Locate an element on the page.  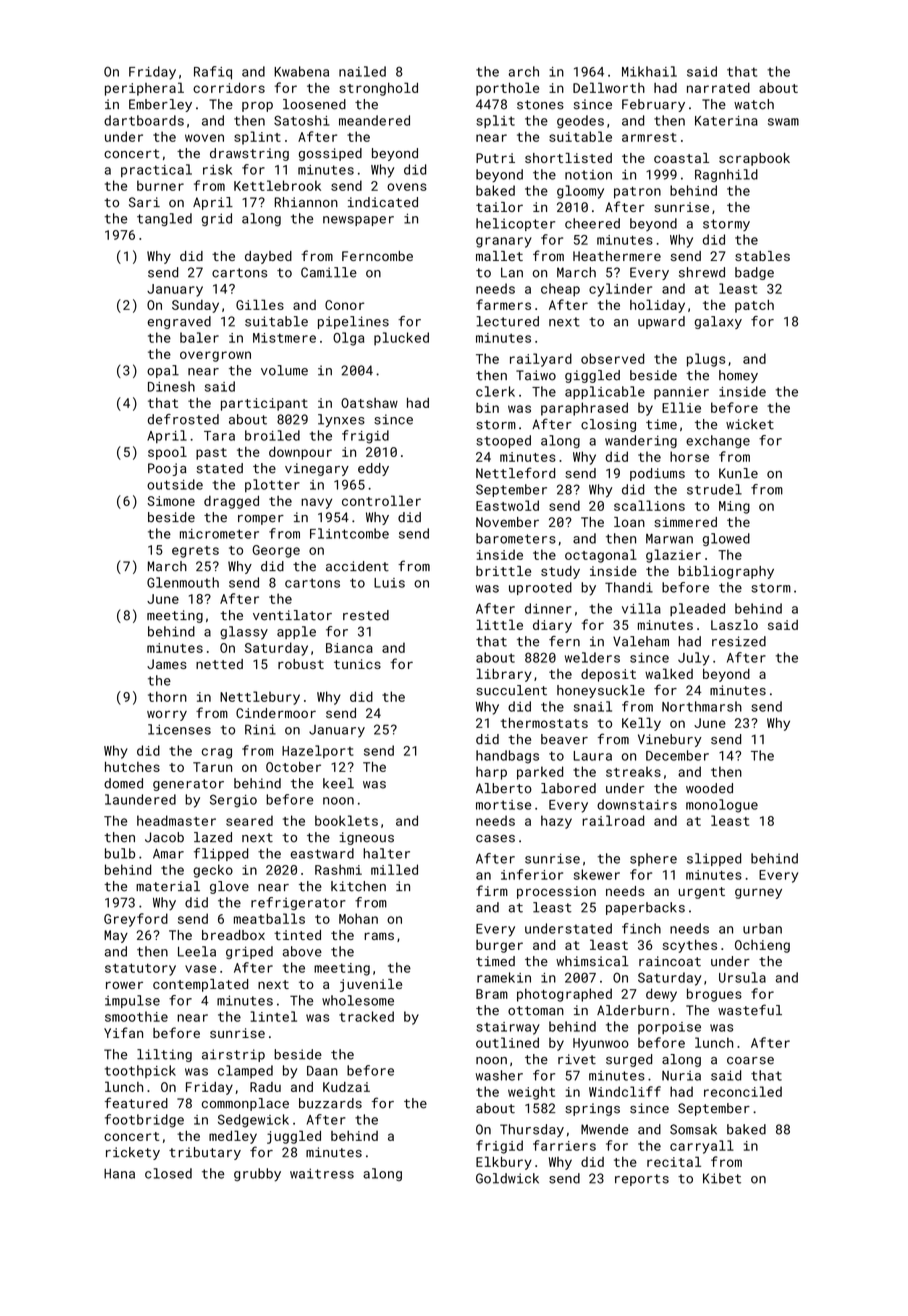
peripheral is located at coordinates (144, 89).
